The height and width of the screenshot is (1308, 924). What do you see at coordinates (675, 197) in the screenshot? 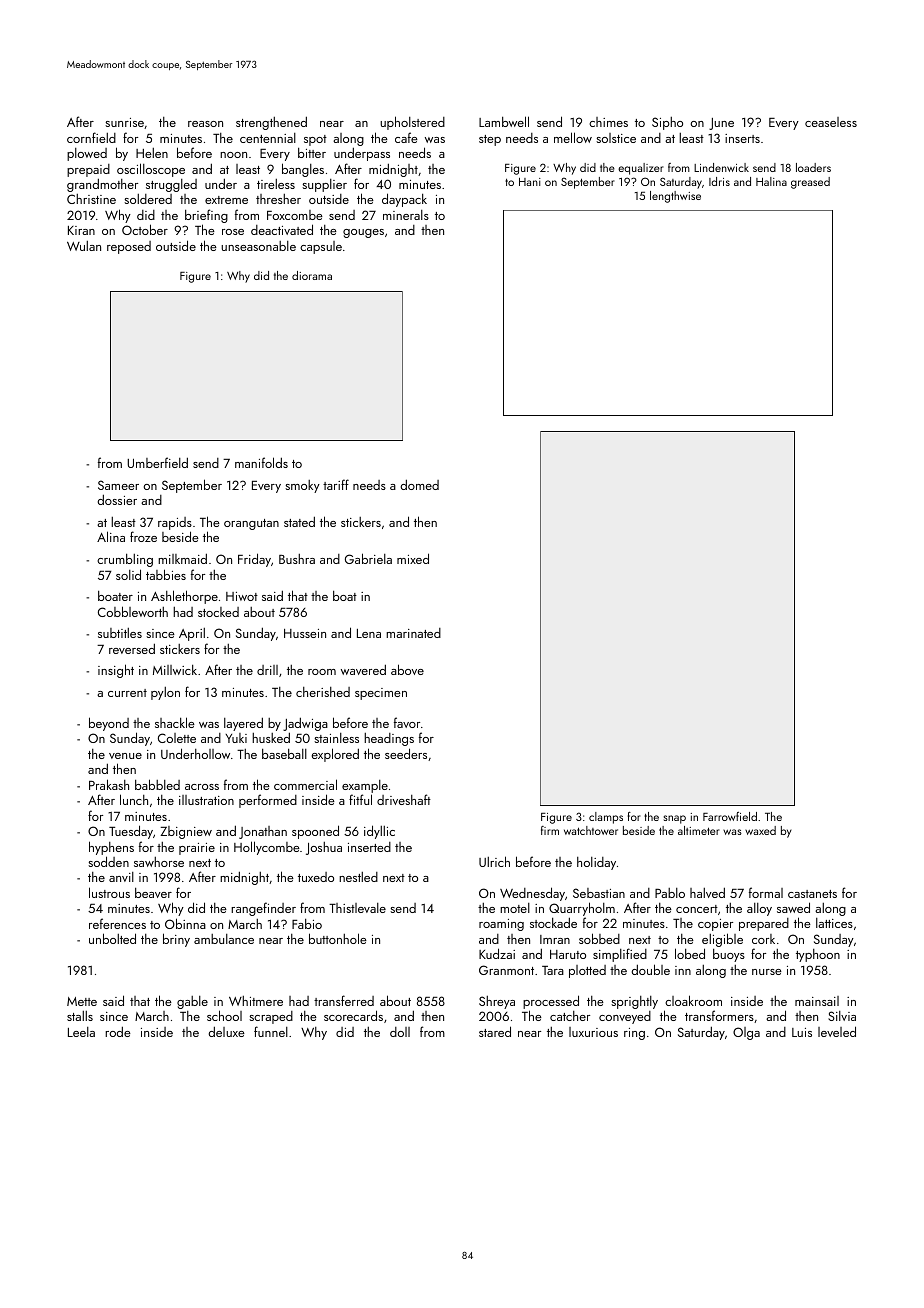
I see `lengthwise` at bounding box center [675, 197].
